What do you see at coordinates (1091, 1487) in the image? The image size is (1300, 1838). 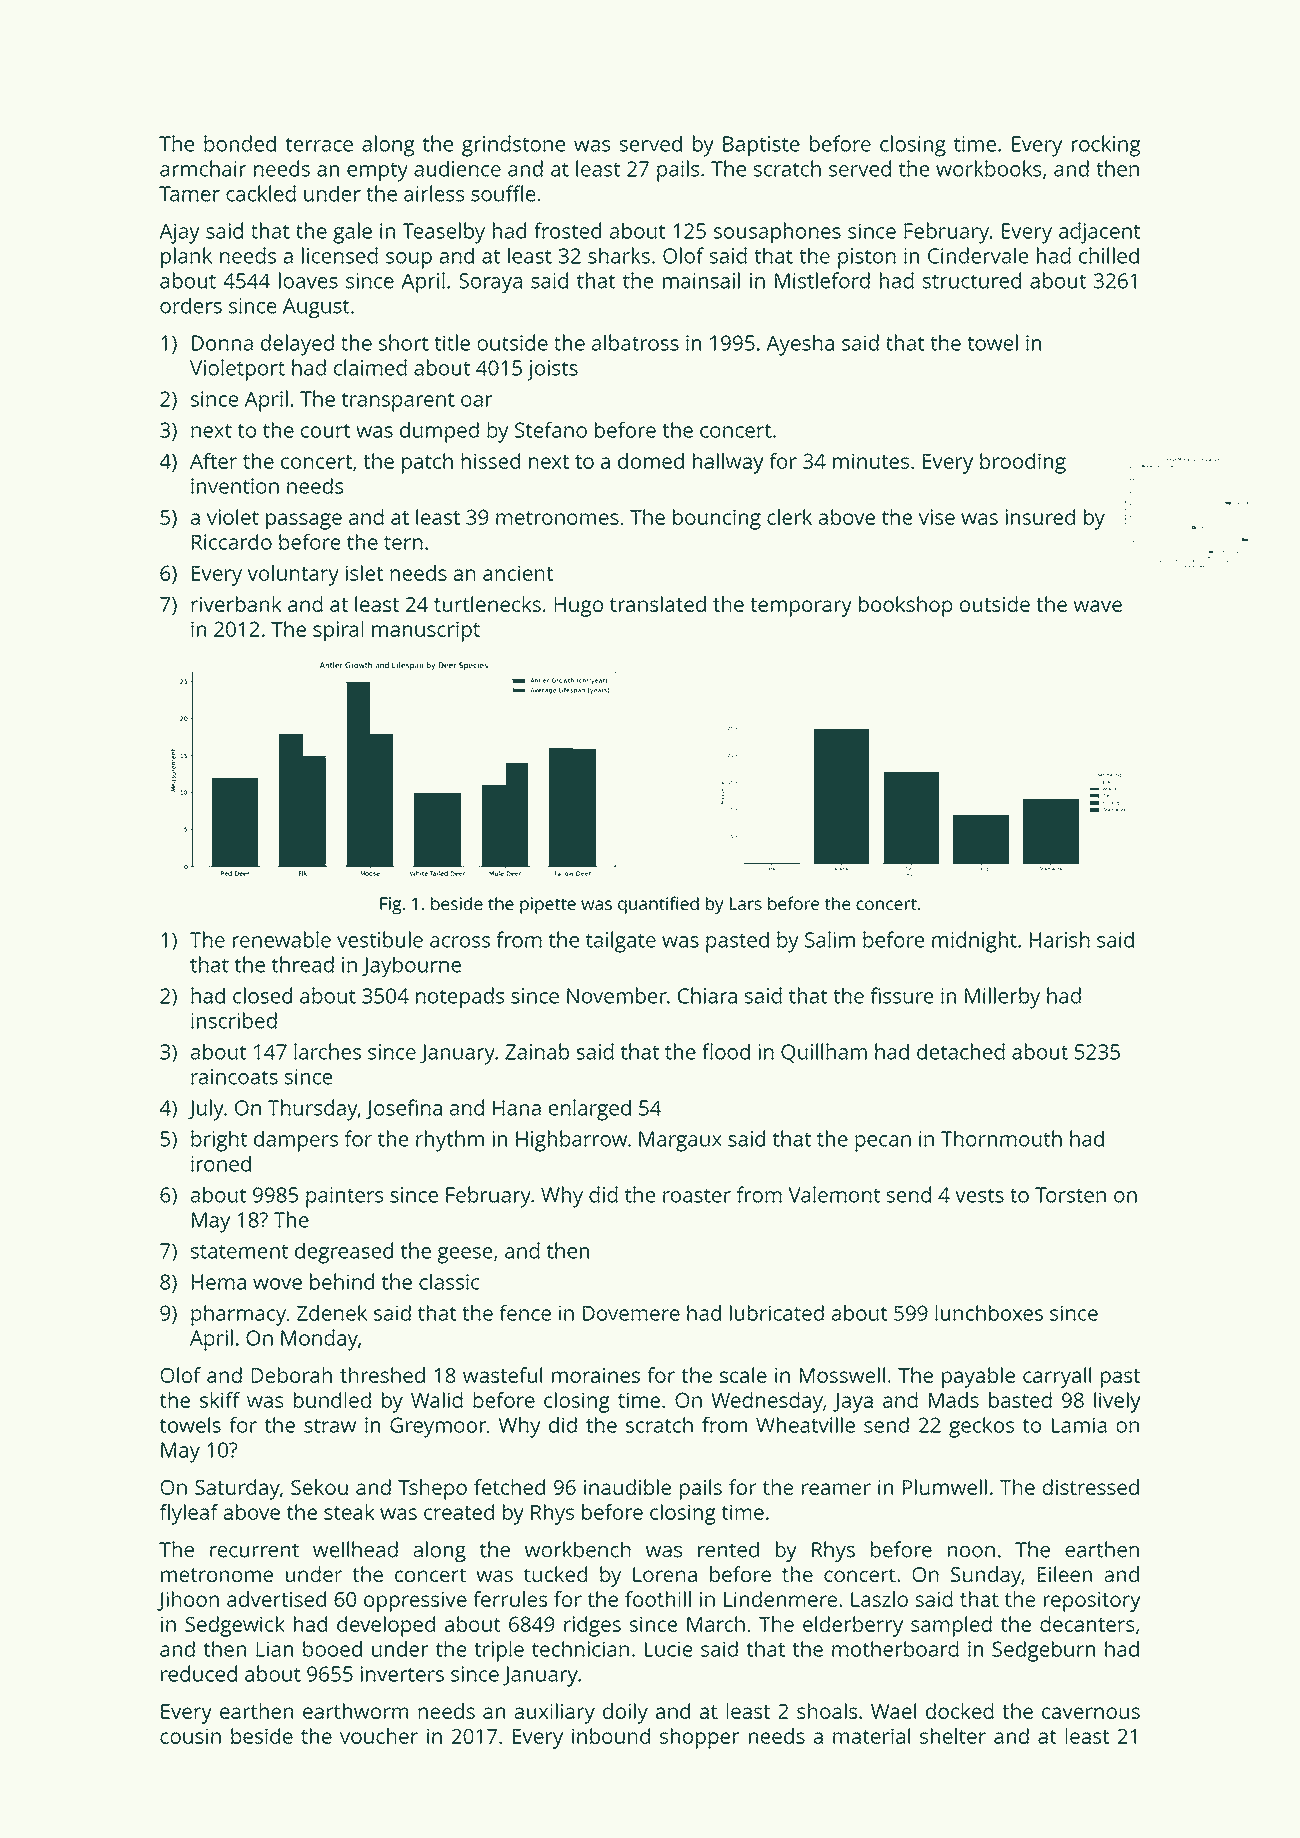 I see `distressed` at bounding box center [1091, 1487].
